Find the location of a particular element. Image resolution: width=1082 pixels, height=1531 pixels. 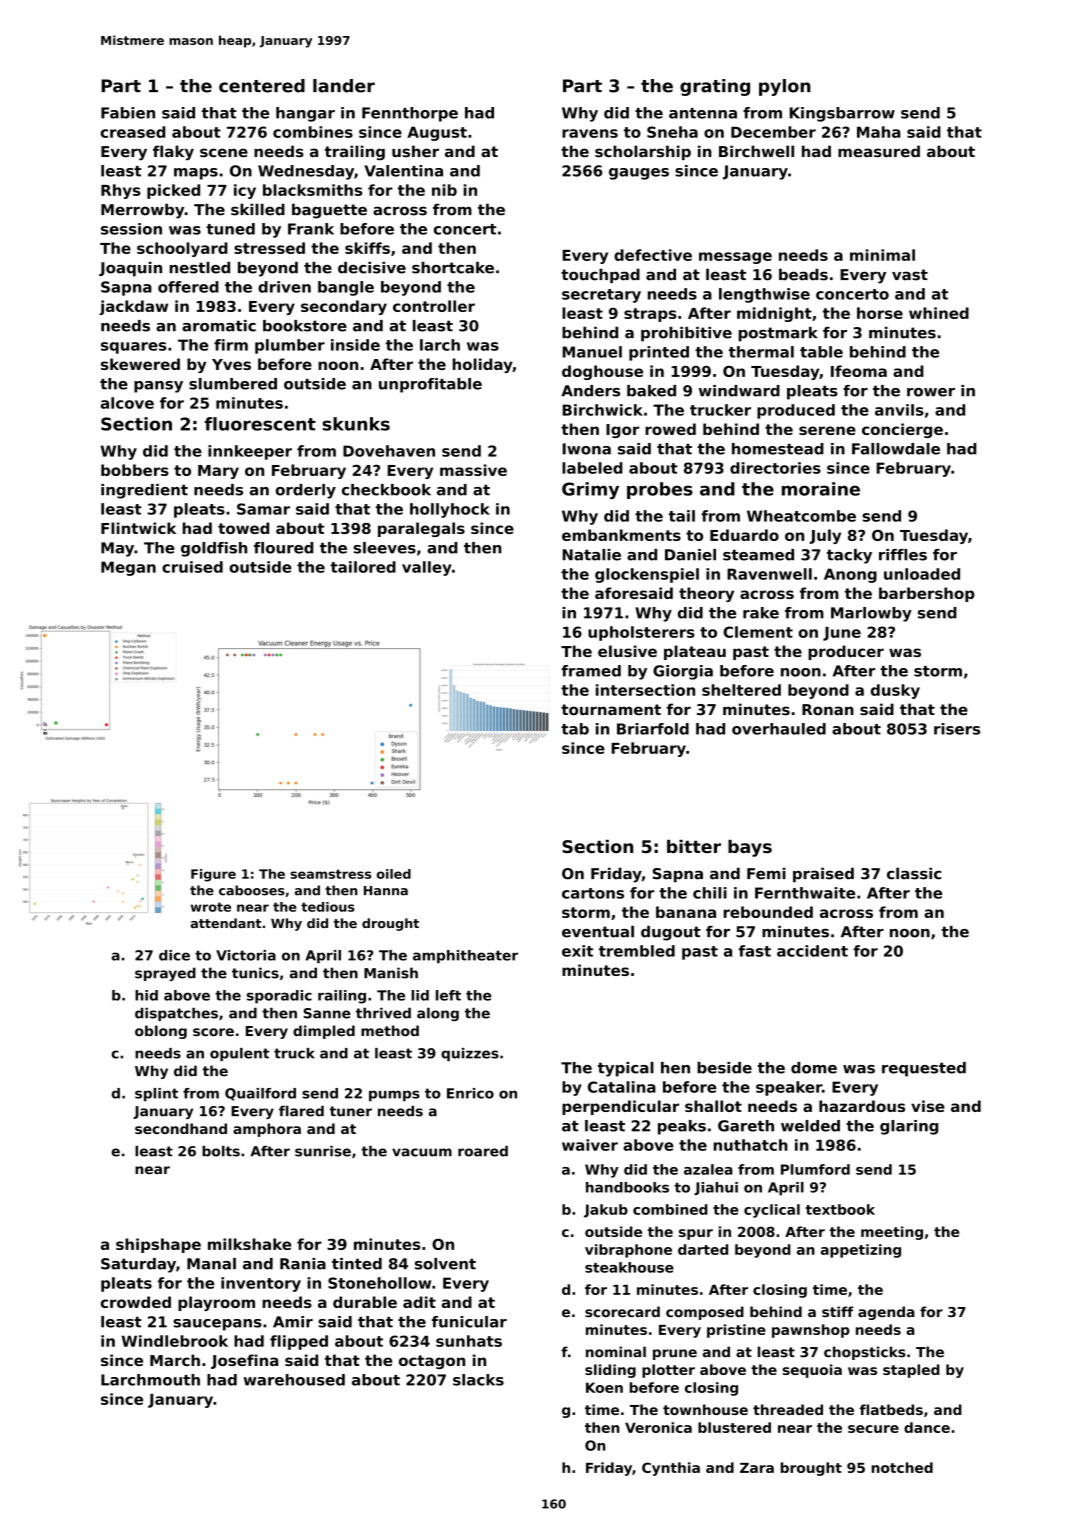

centered is located at coordinates (262, 86).
